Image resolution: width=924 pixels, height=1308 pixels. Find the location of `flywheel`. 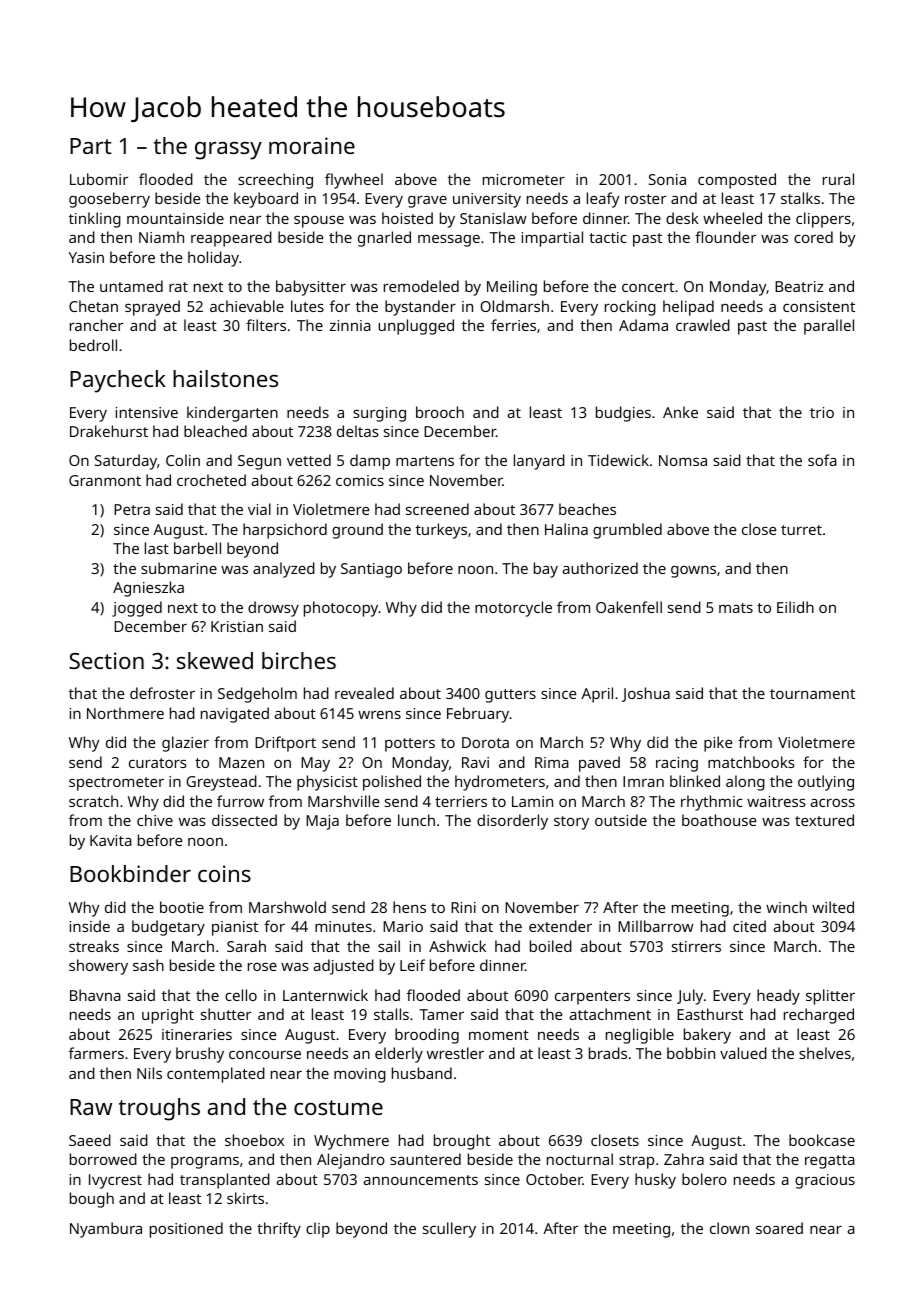

flywheel is located at coordinates (354, 181).
